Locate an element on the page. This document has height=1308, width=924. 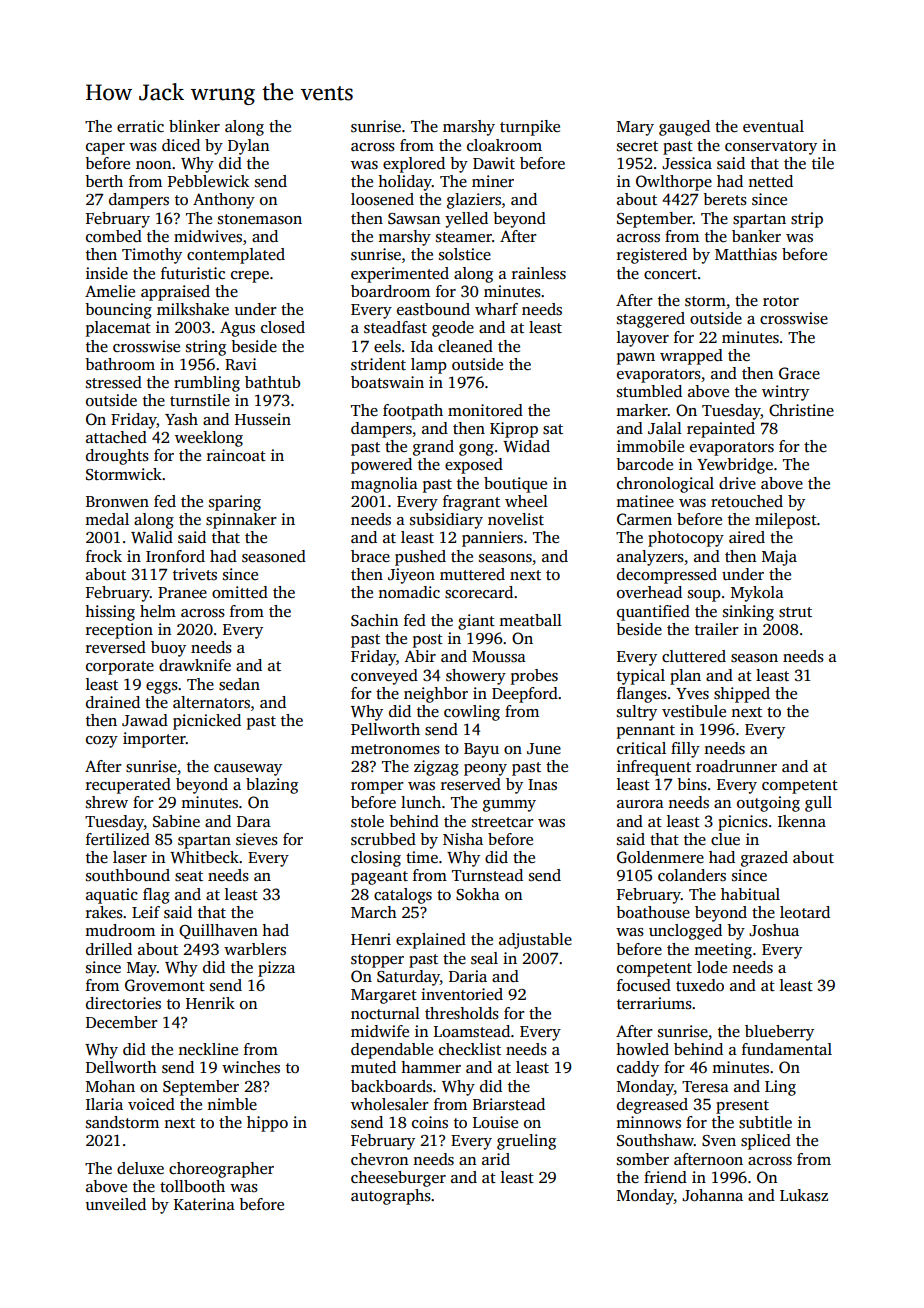
experimented is located at coordinates (400, 275).
